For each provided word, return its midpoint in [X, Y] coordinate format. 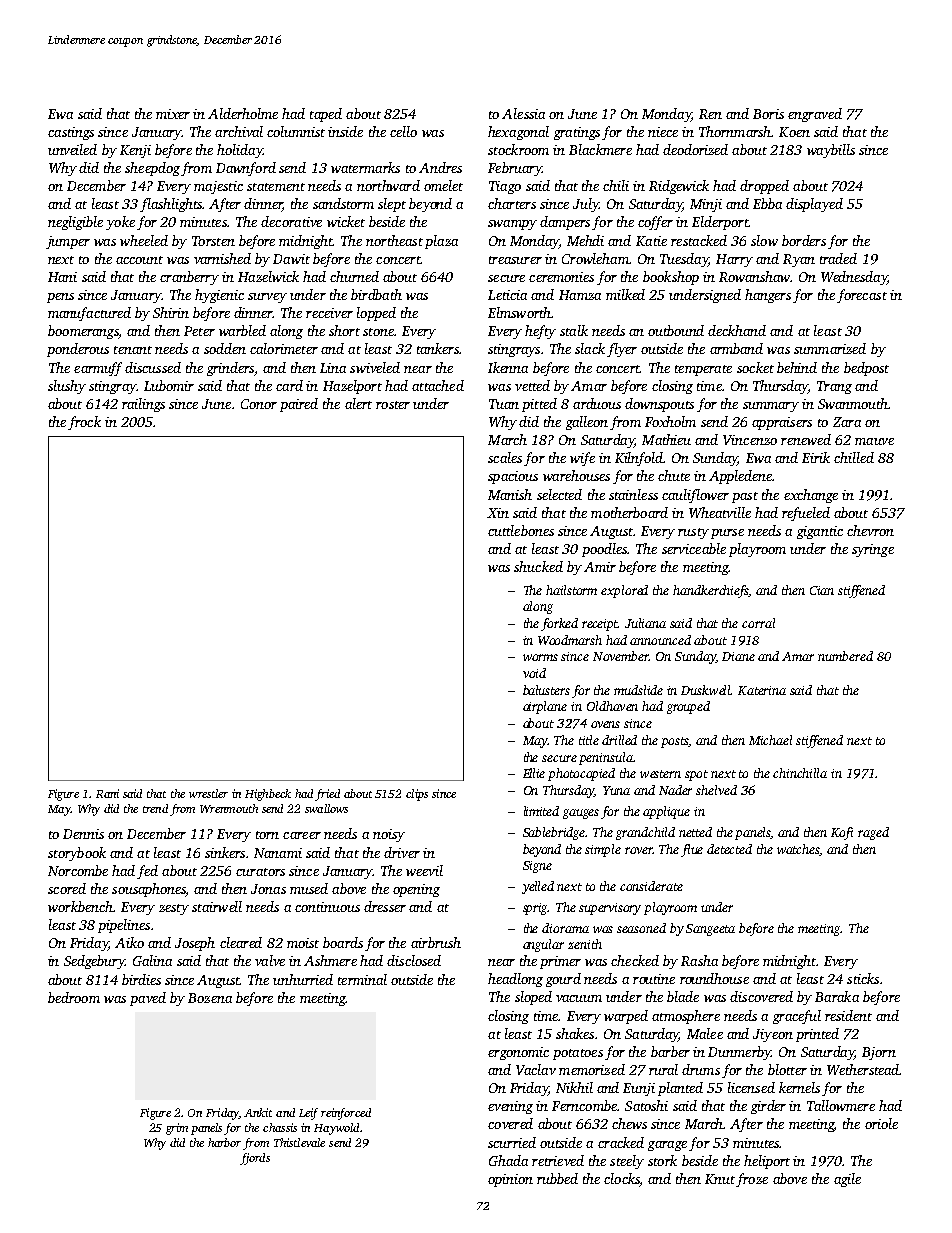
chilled [854, 457]
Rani [107, 793]
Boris [768, 114]
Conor [259, 404]
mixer [173, 114]
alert [358, 403]
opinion [510, 1180]
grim [177, 1129]
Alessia [523, 113]
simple [603, 850]
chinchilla [800, 773]
